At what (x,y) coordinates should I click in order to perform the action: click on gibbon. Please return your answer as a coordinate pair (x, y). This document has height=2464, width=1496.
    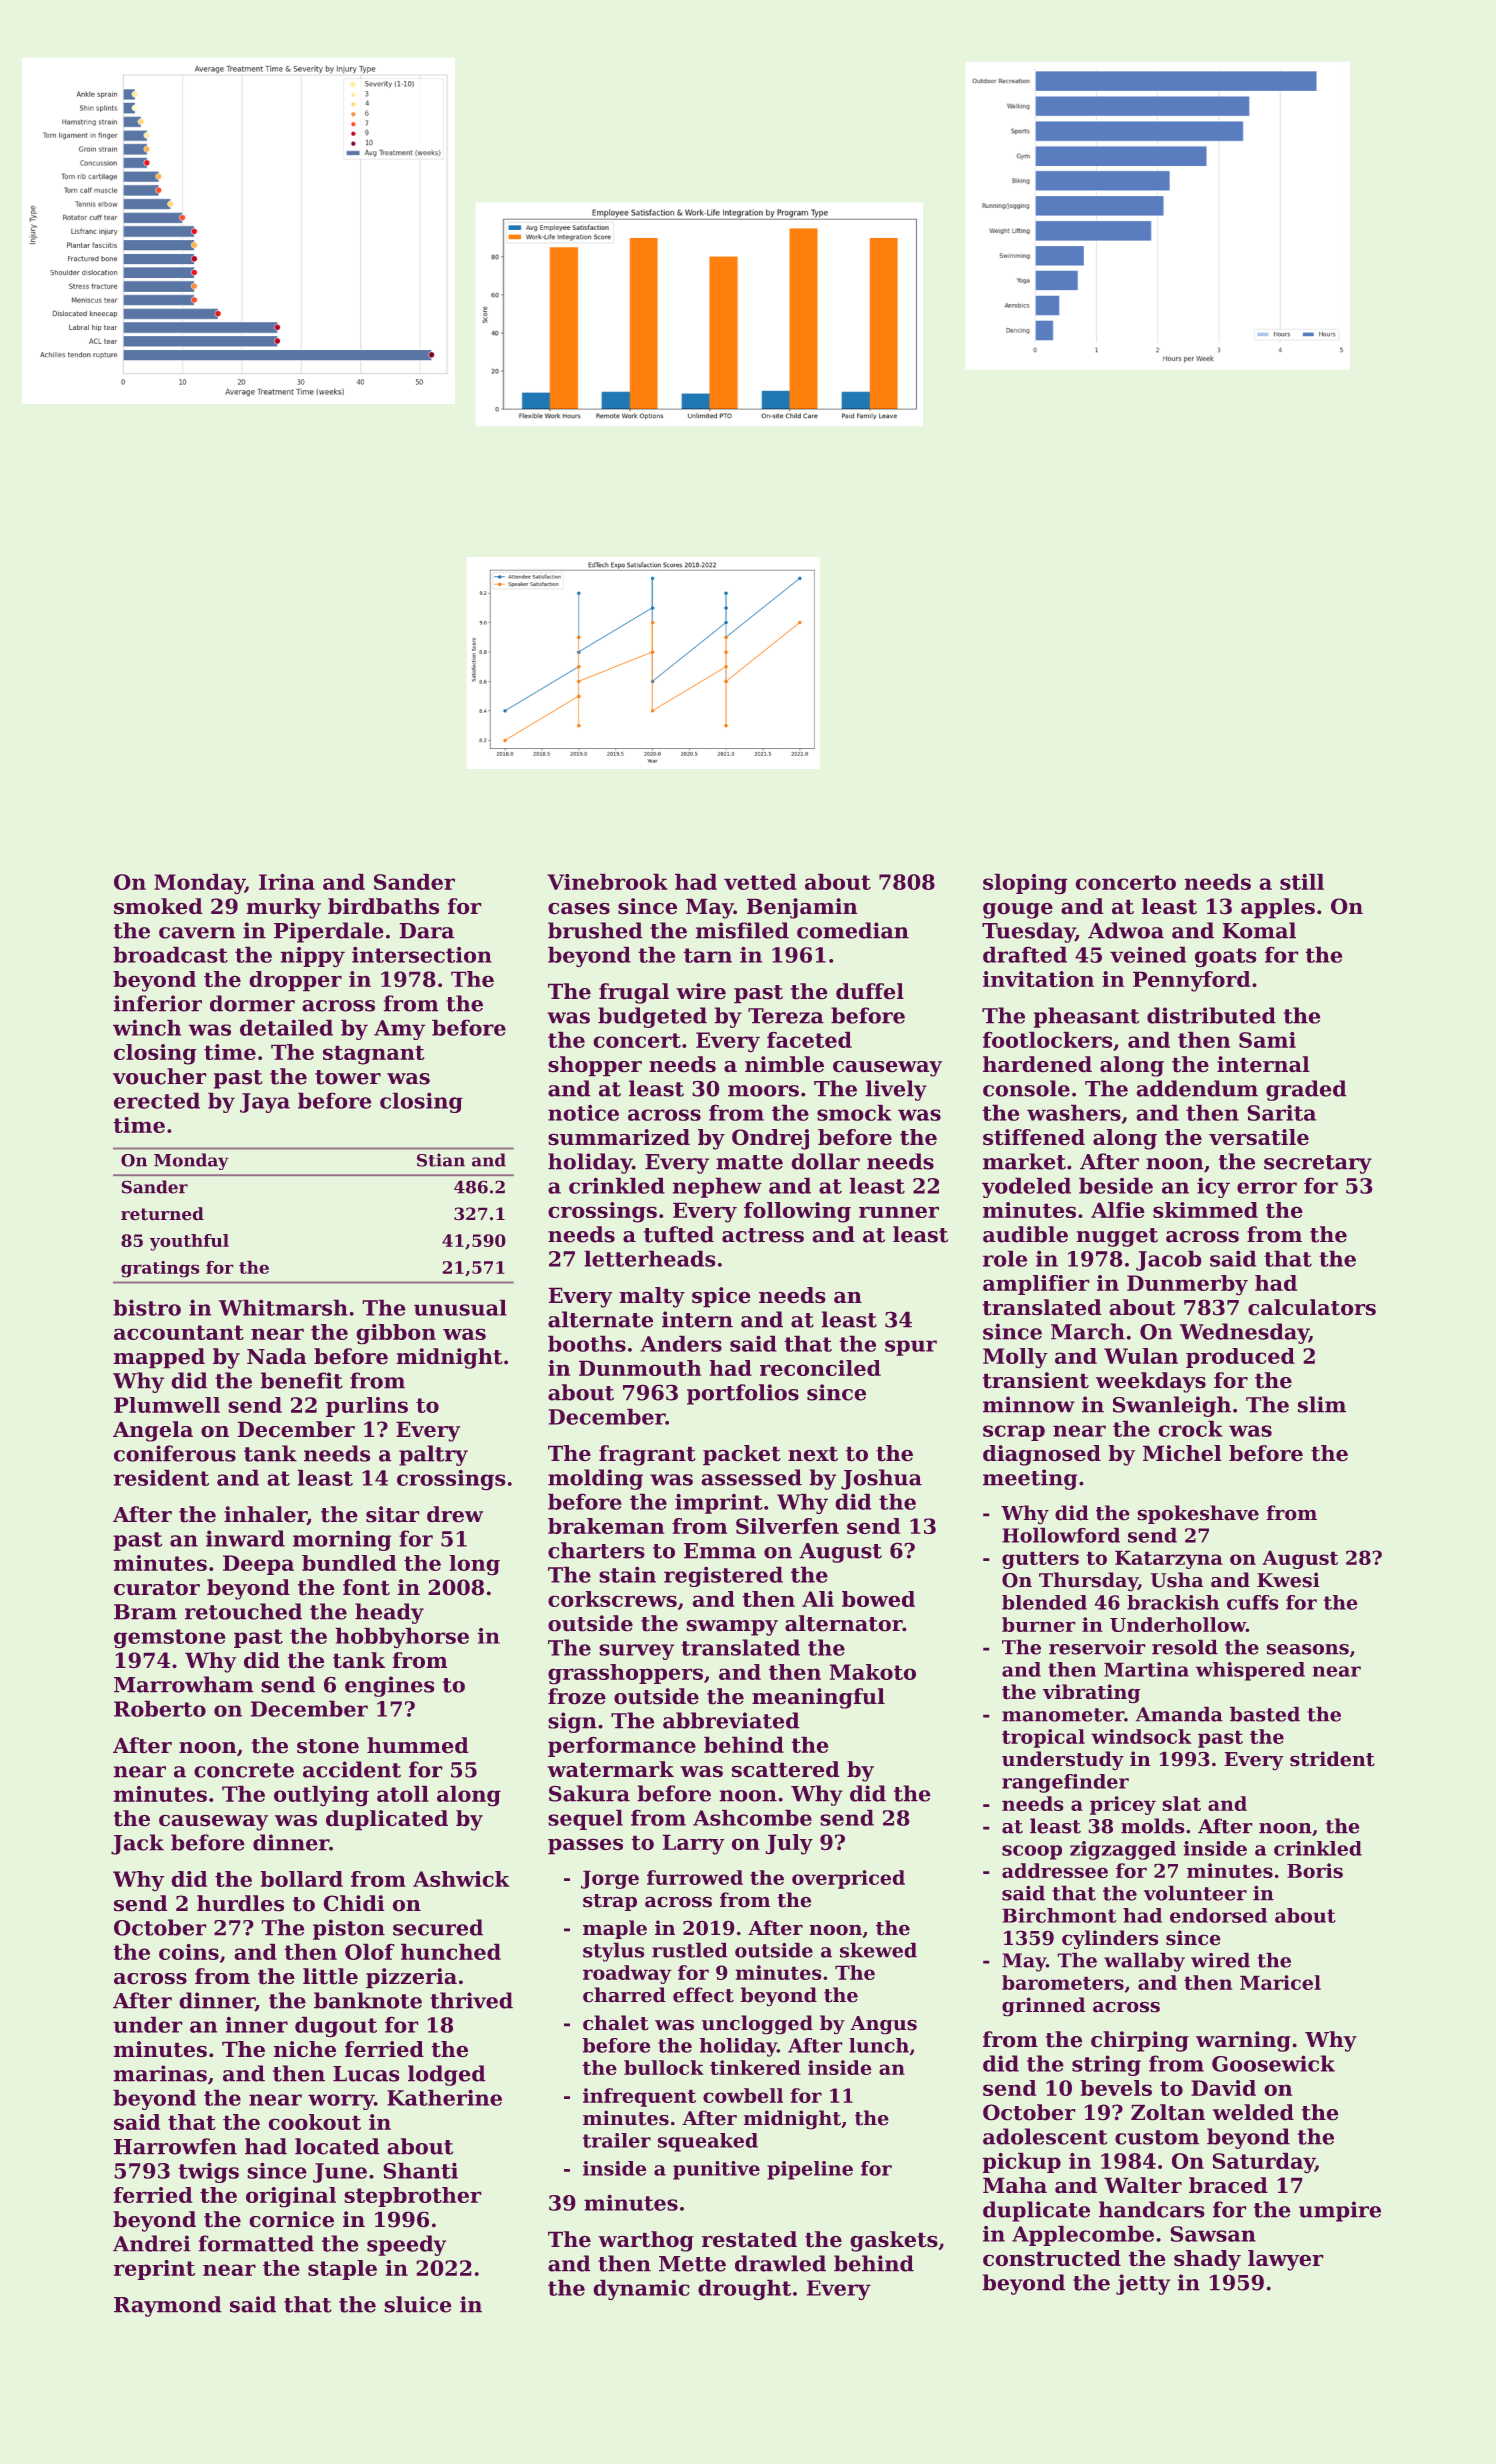
    Looking at the image, I should click on (396, 1334).
